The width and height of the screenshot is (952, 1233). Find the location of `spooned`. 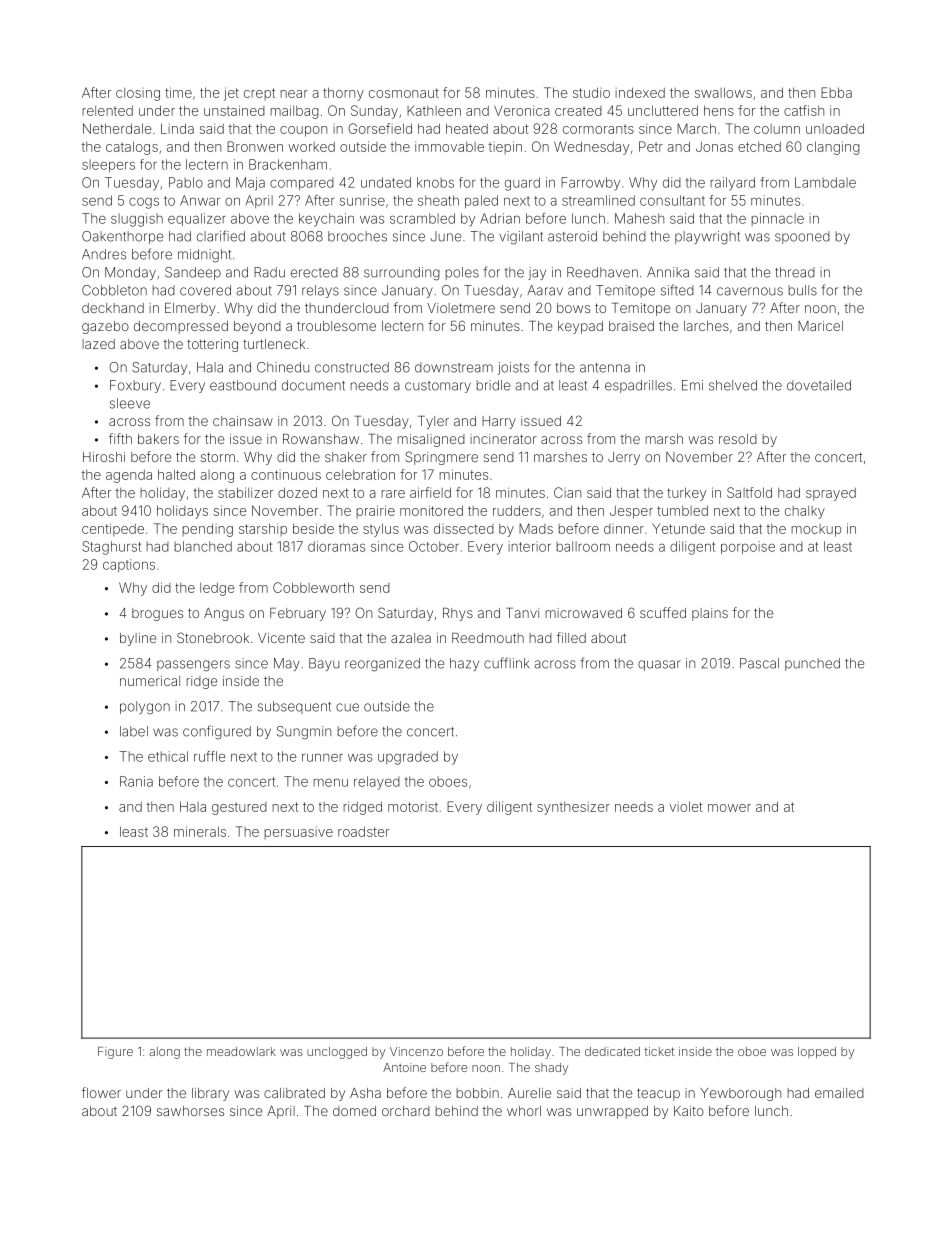

spooned is located at coordinates (802, 237).
